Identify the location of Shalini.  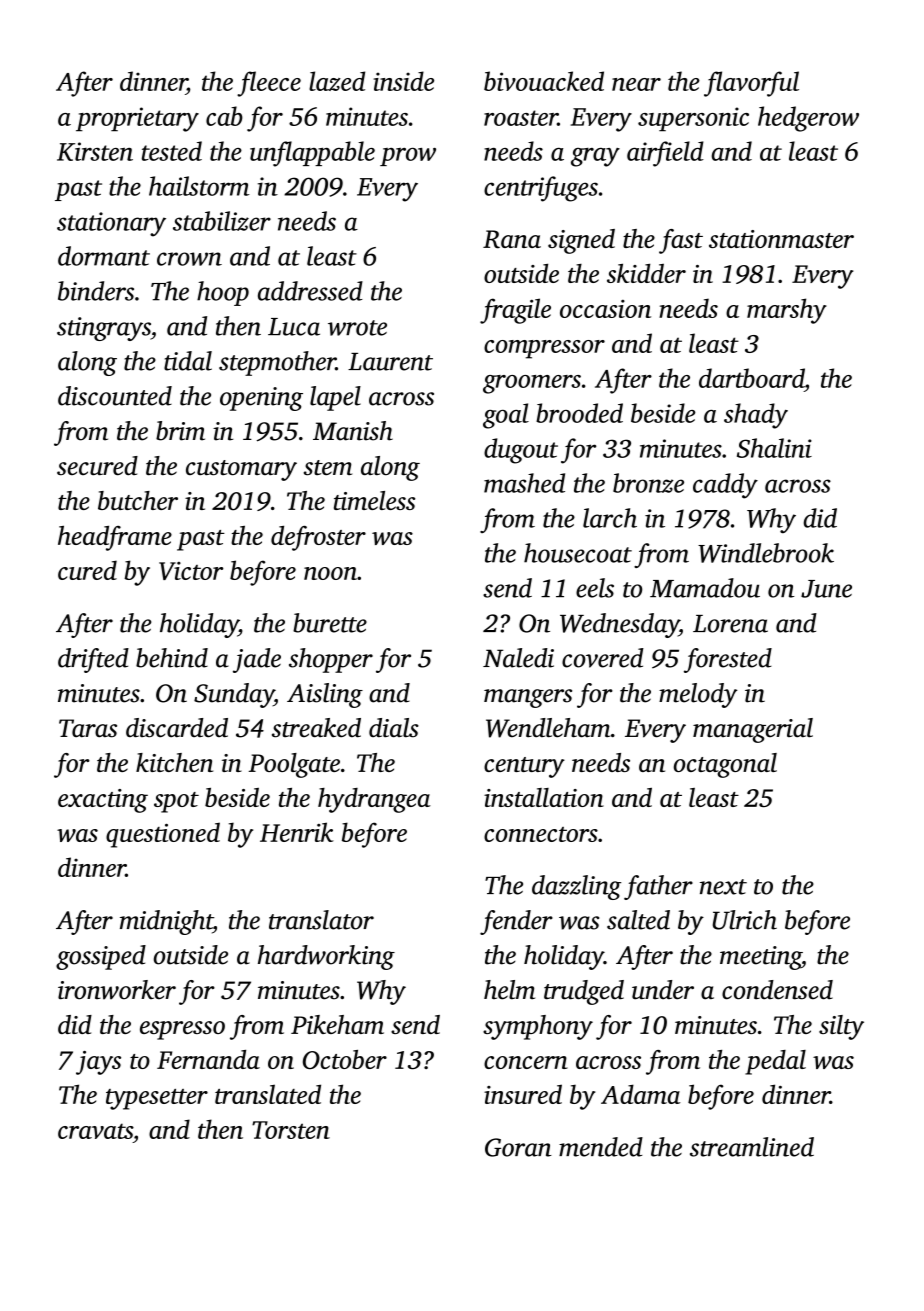
(774, 448).
